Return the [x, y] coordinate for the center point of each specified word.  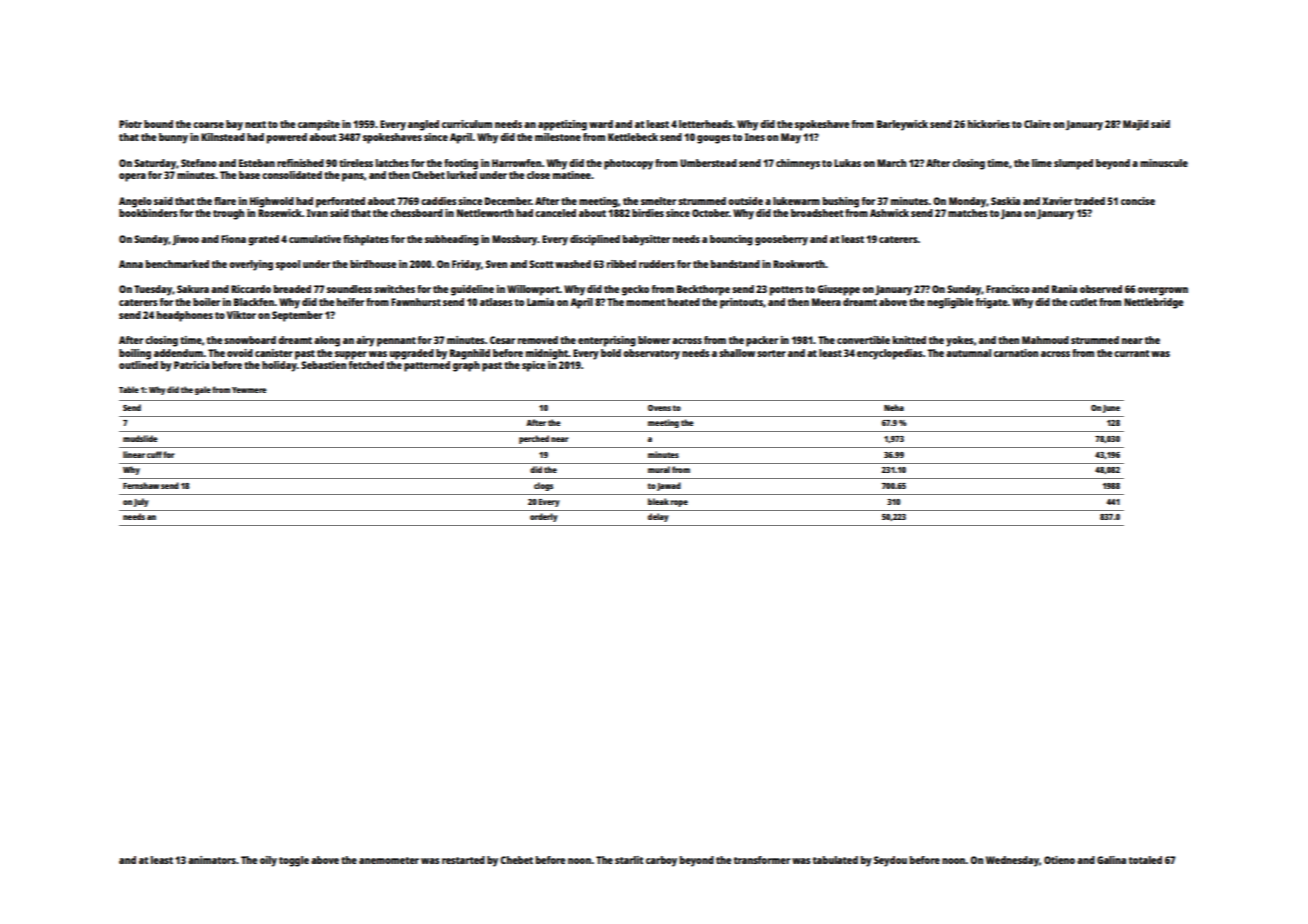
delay [658, 517]
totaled [1145, 860]
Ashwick [889, 213]
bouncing [731, 240]
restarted [463, 860]
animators [212, 860]
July [141, 502]
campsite [319, 125]
